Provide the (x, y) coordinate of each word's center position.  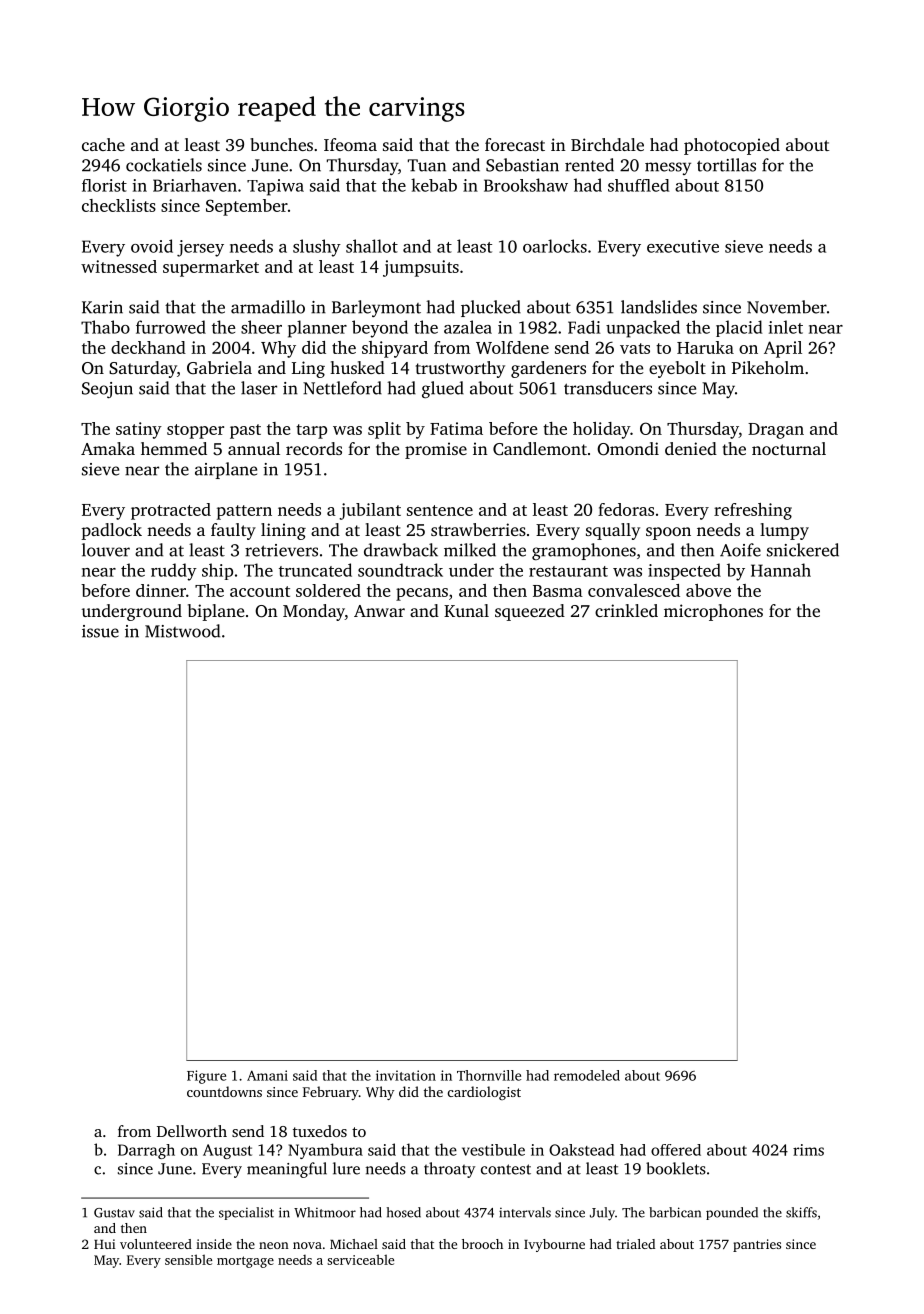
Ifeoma (350, 144)
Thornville (489, 1075)
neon (274, 1245)
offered (676, 1150)
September (247, 207)
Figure (206, 1077)
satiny (139, 430)
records (314, 448)
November (787, 307)
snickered (803, 550)
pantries (757, 1245)
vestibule (493, 1150)
